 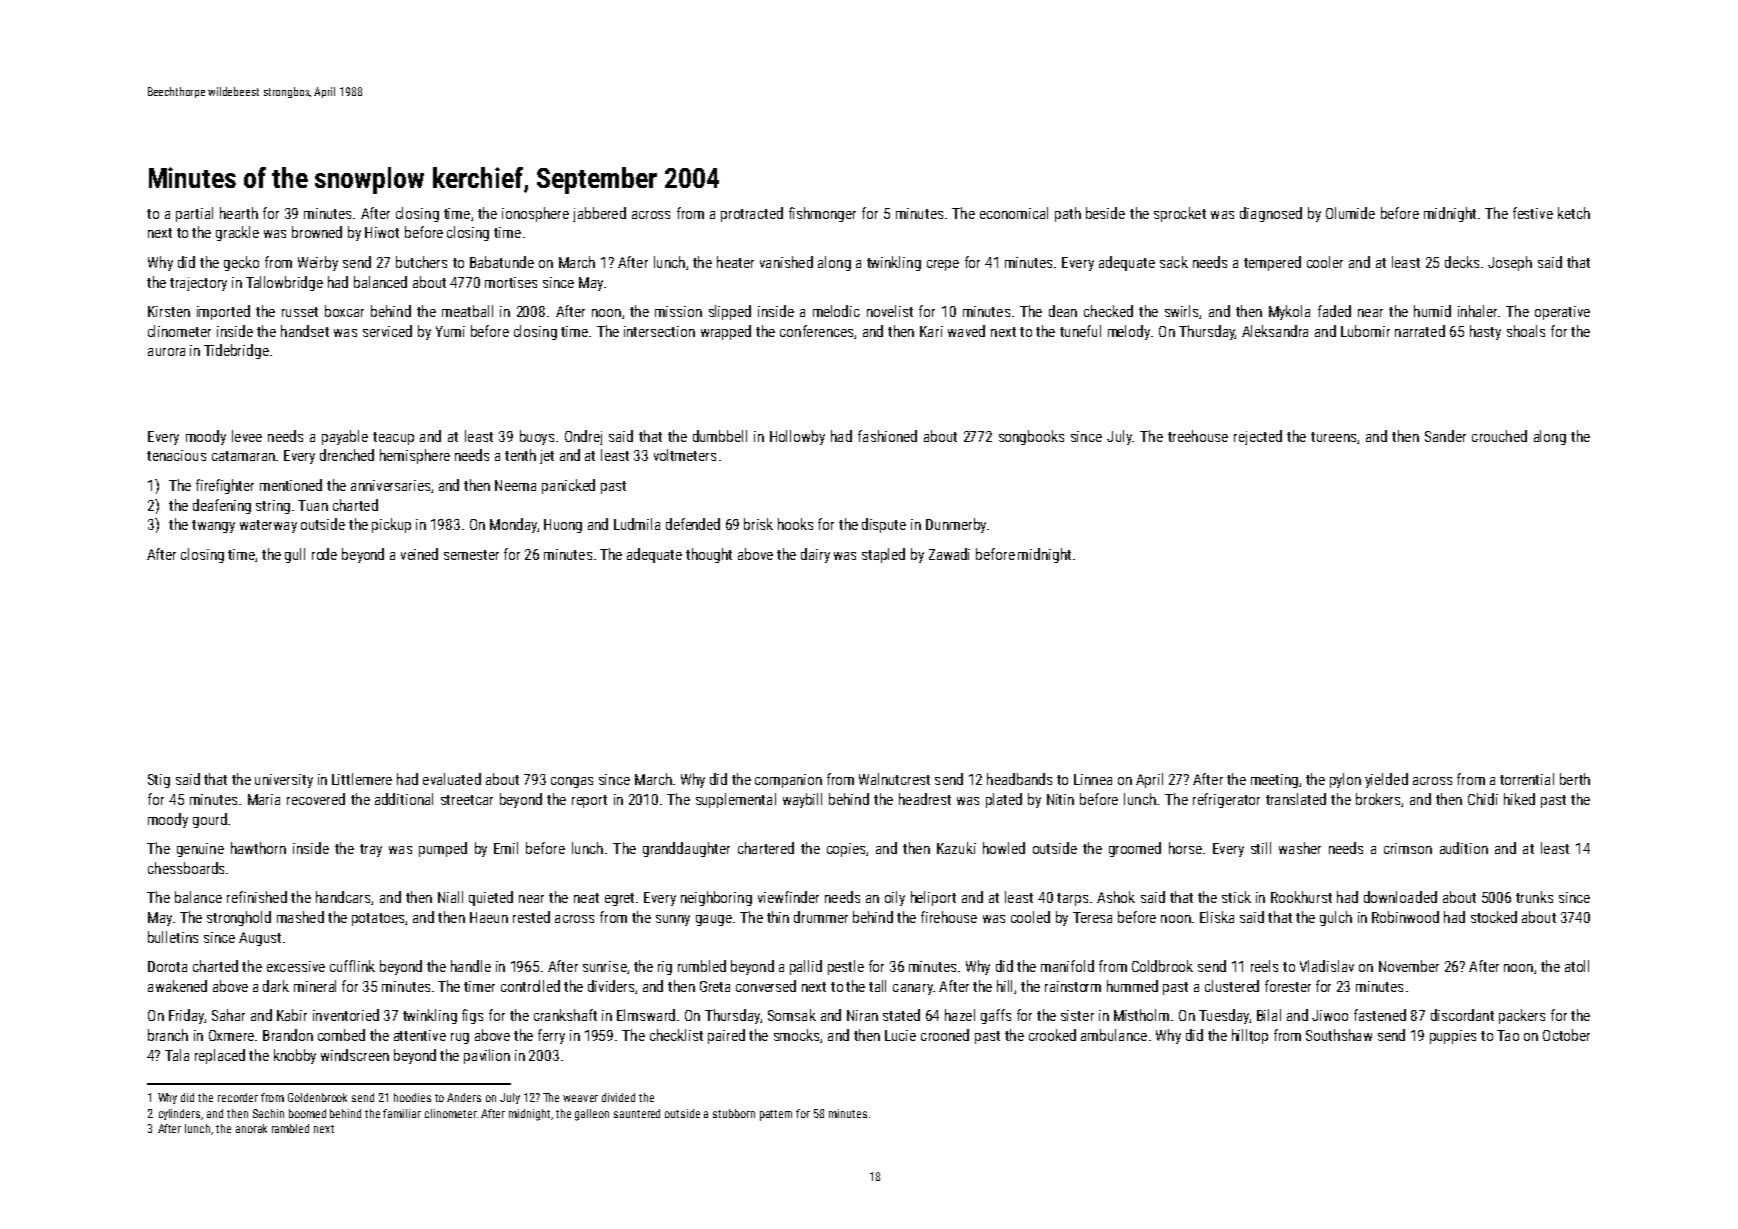 What do you see at coordinates (450, 897) in the screenshot?
I see `Niall` at bounding box center [450, 897].
